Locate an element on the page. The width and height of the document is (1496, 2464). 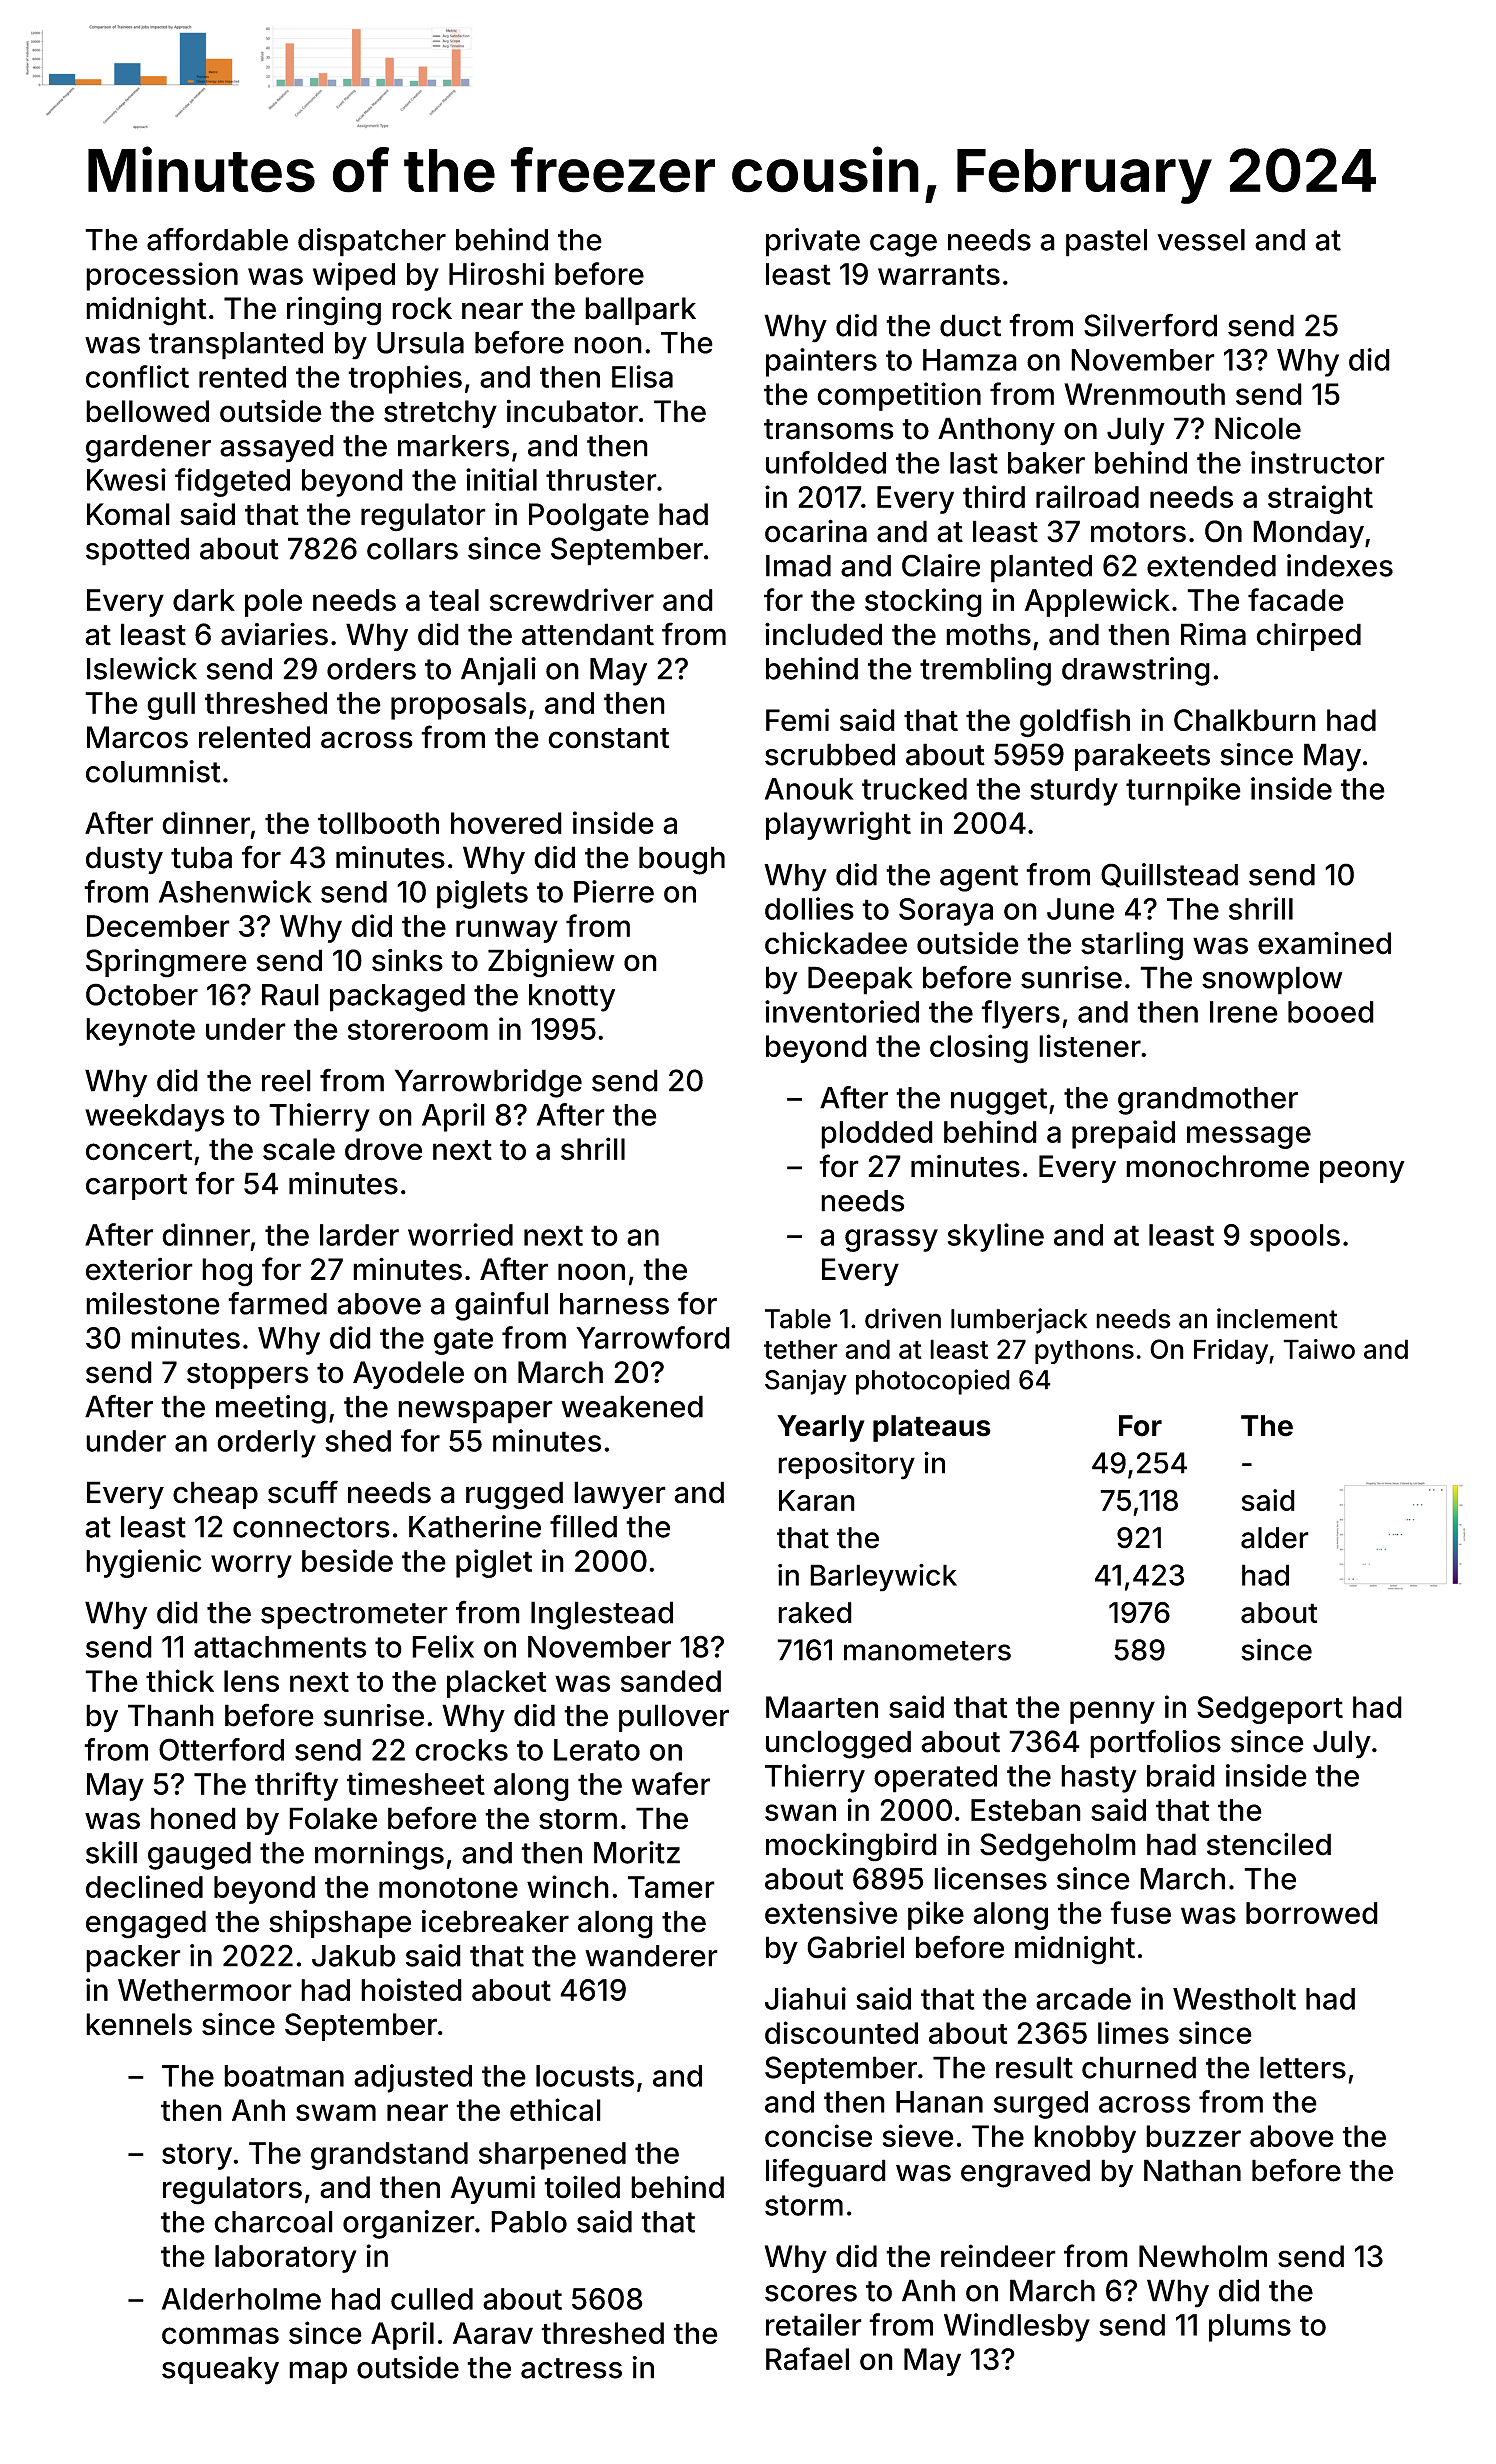
dusty is located at coordinates (124, 860).
